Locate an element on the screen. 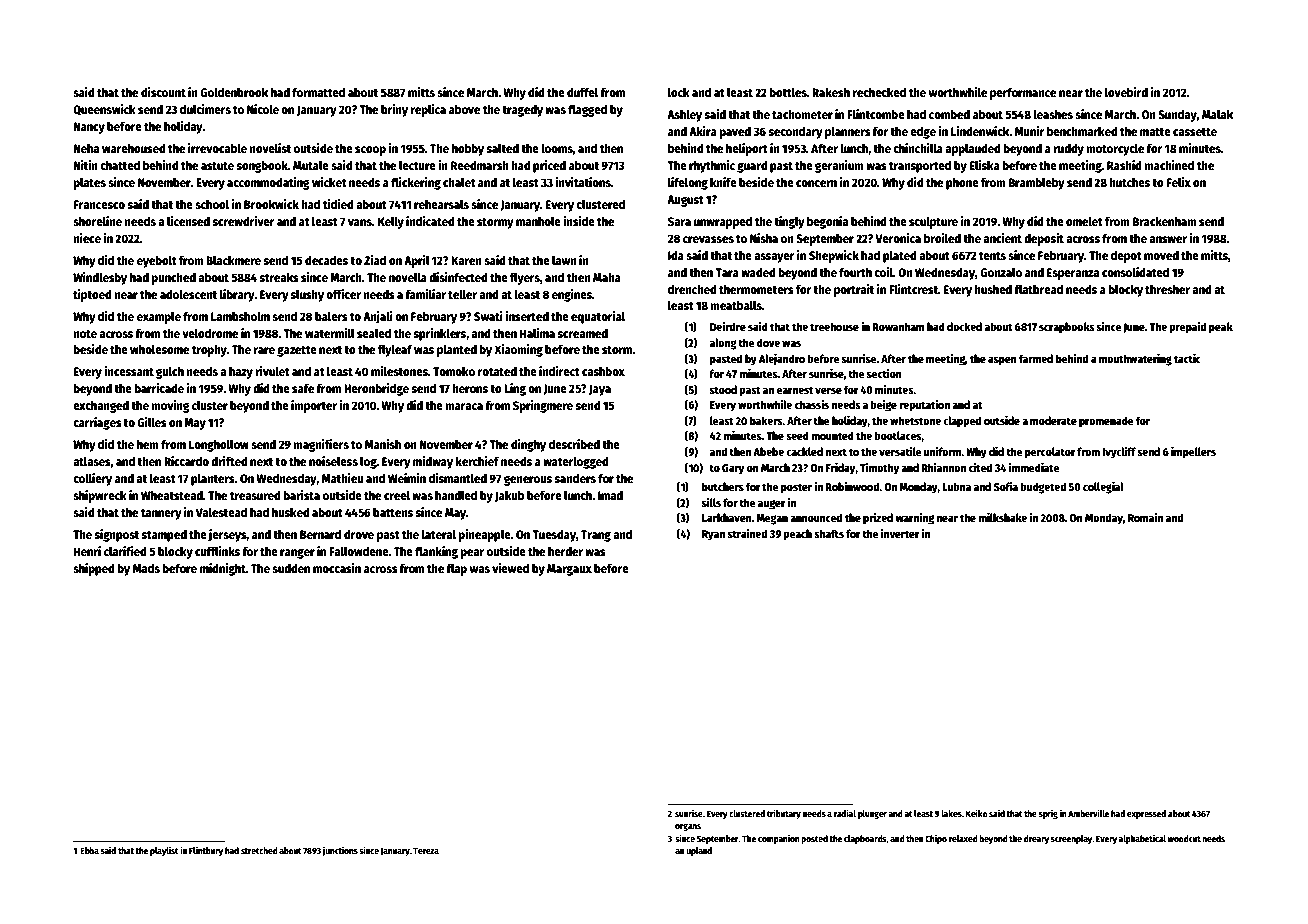 The height and width of the screenshot is (924, 1308). midnight is located at coordinates (223, 569).
